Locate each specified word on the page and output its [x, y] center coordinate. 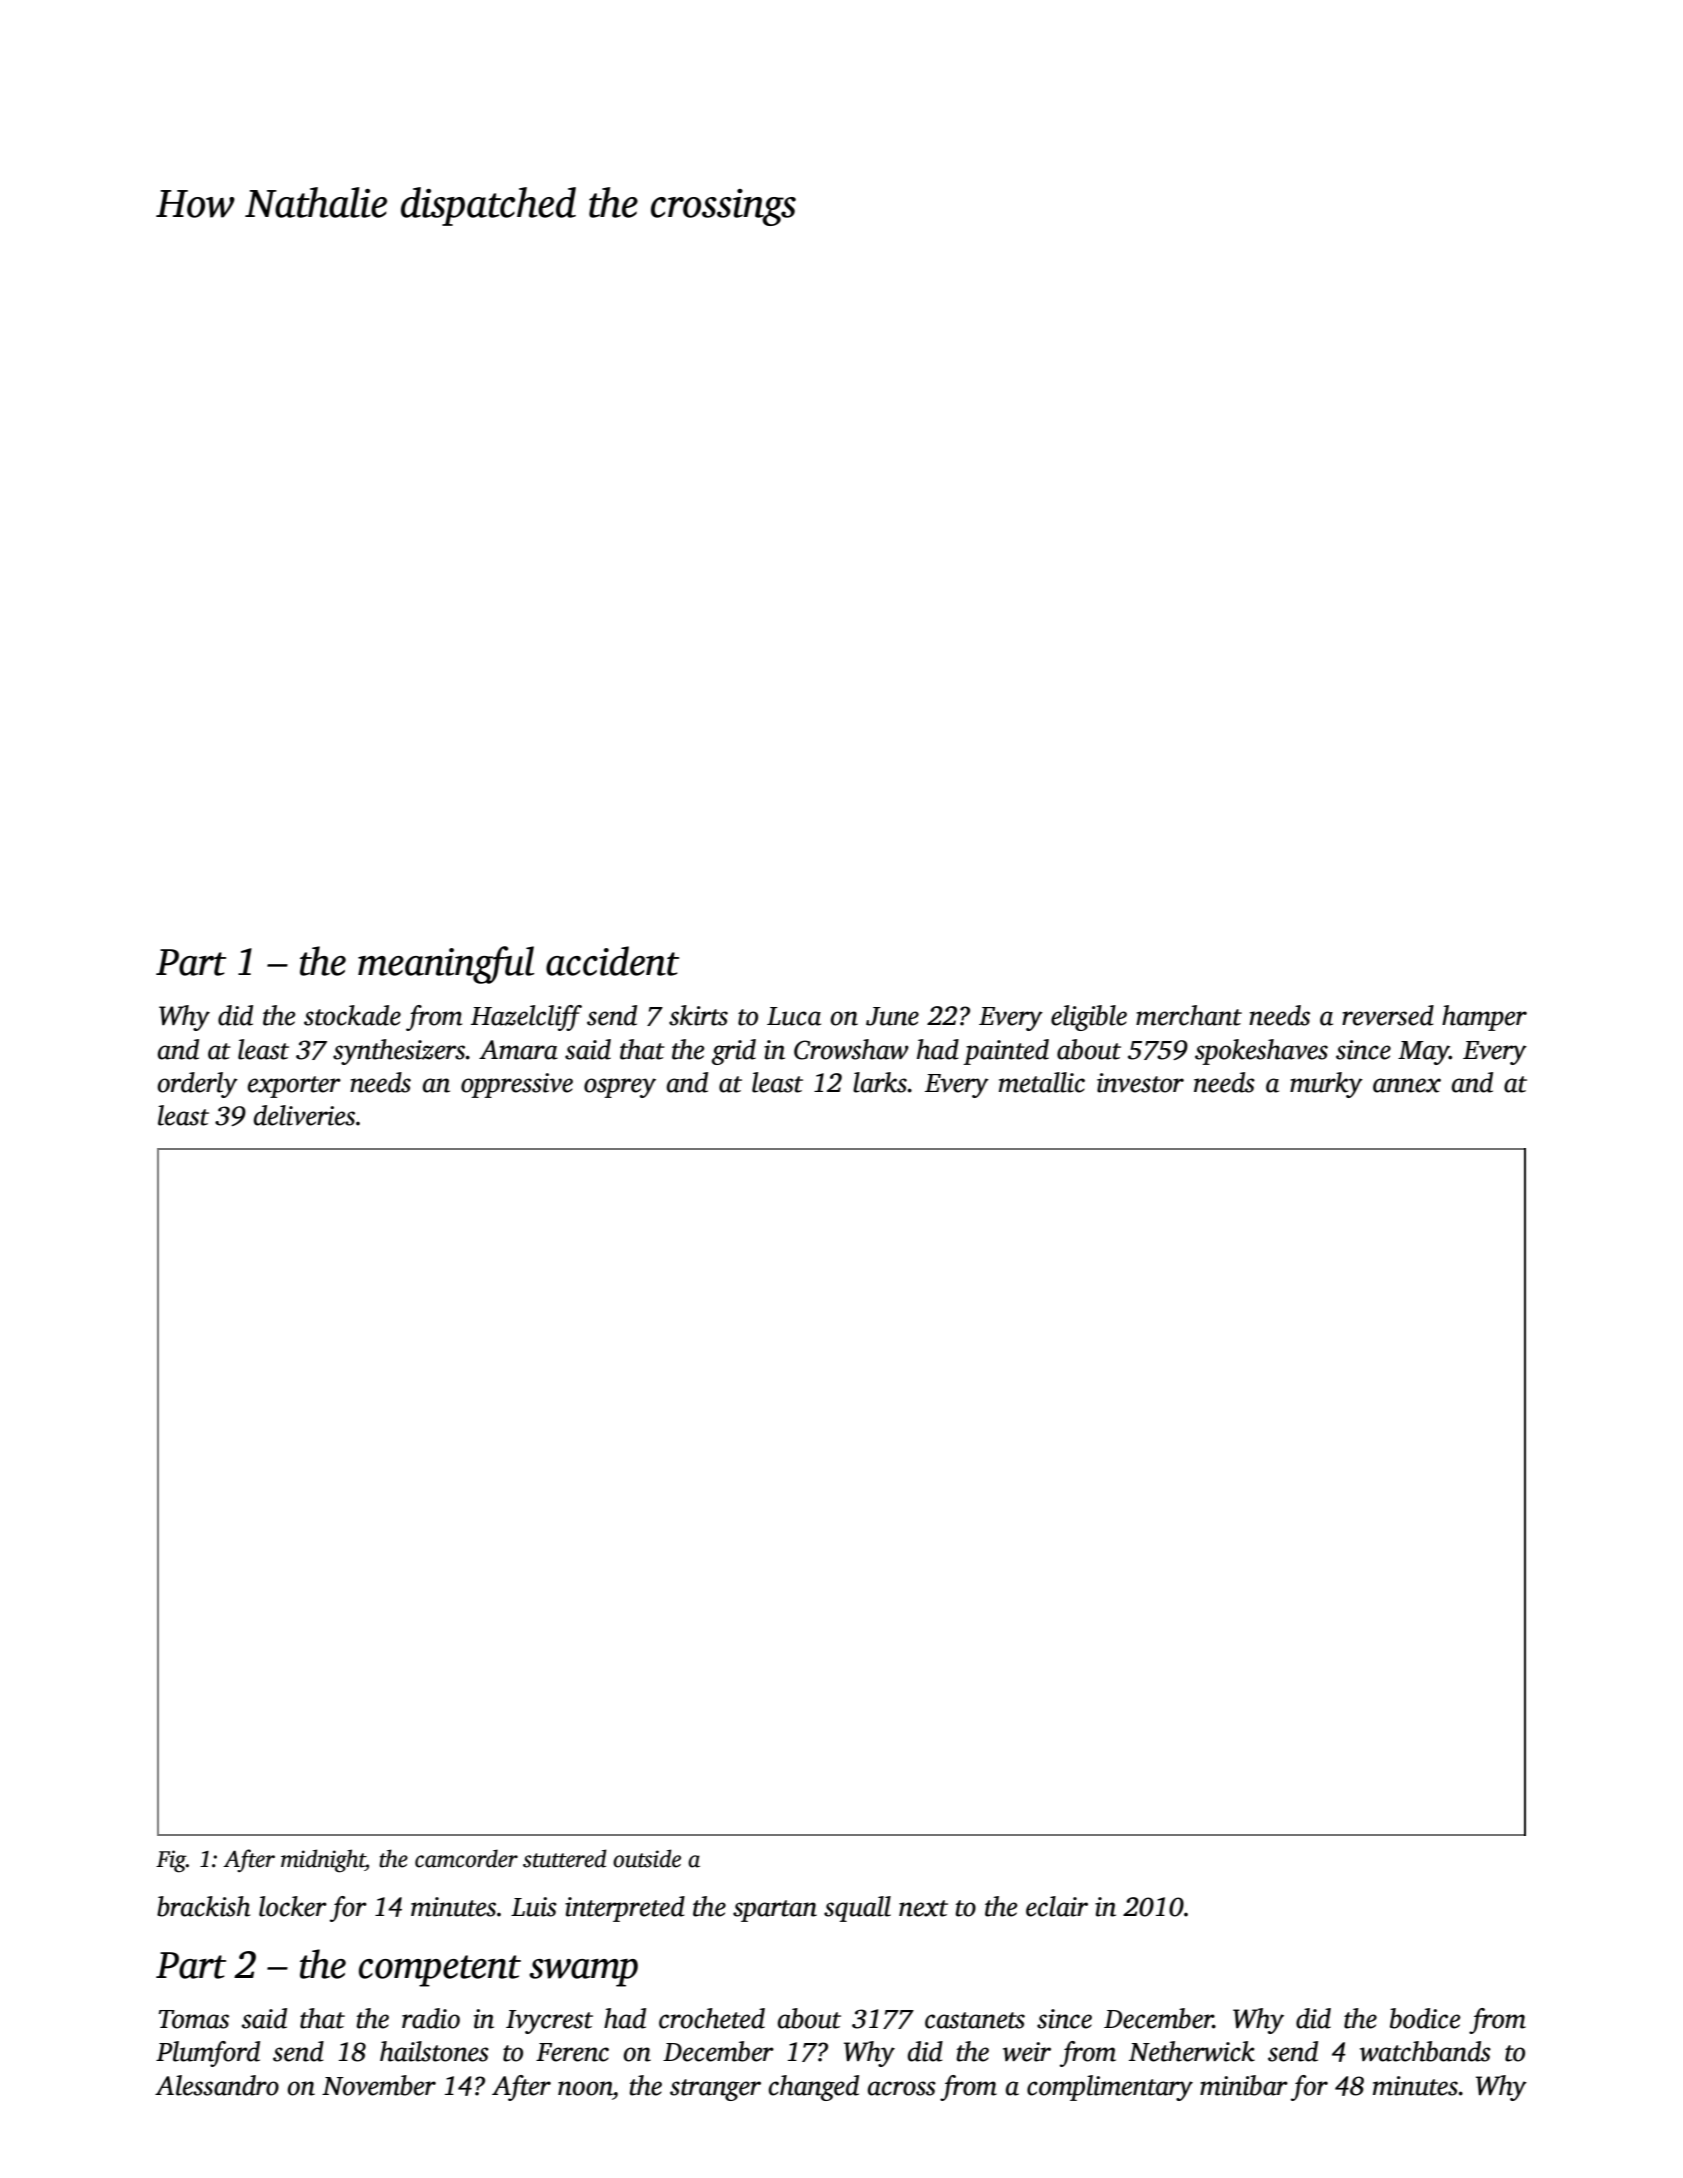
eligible [1089, 1018]
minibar [1244, 2085]
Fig [171, 1861]
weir [1027, 2052]
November [379, 2085]
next [923, 1908]
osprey [620, 1088]
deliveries [304, 1115]
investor [1140, 1083]
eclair [1057, 1906]
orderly [197, 1085]
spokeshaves [1261, 1052]
